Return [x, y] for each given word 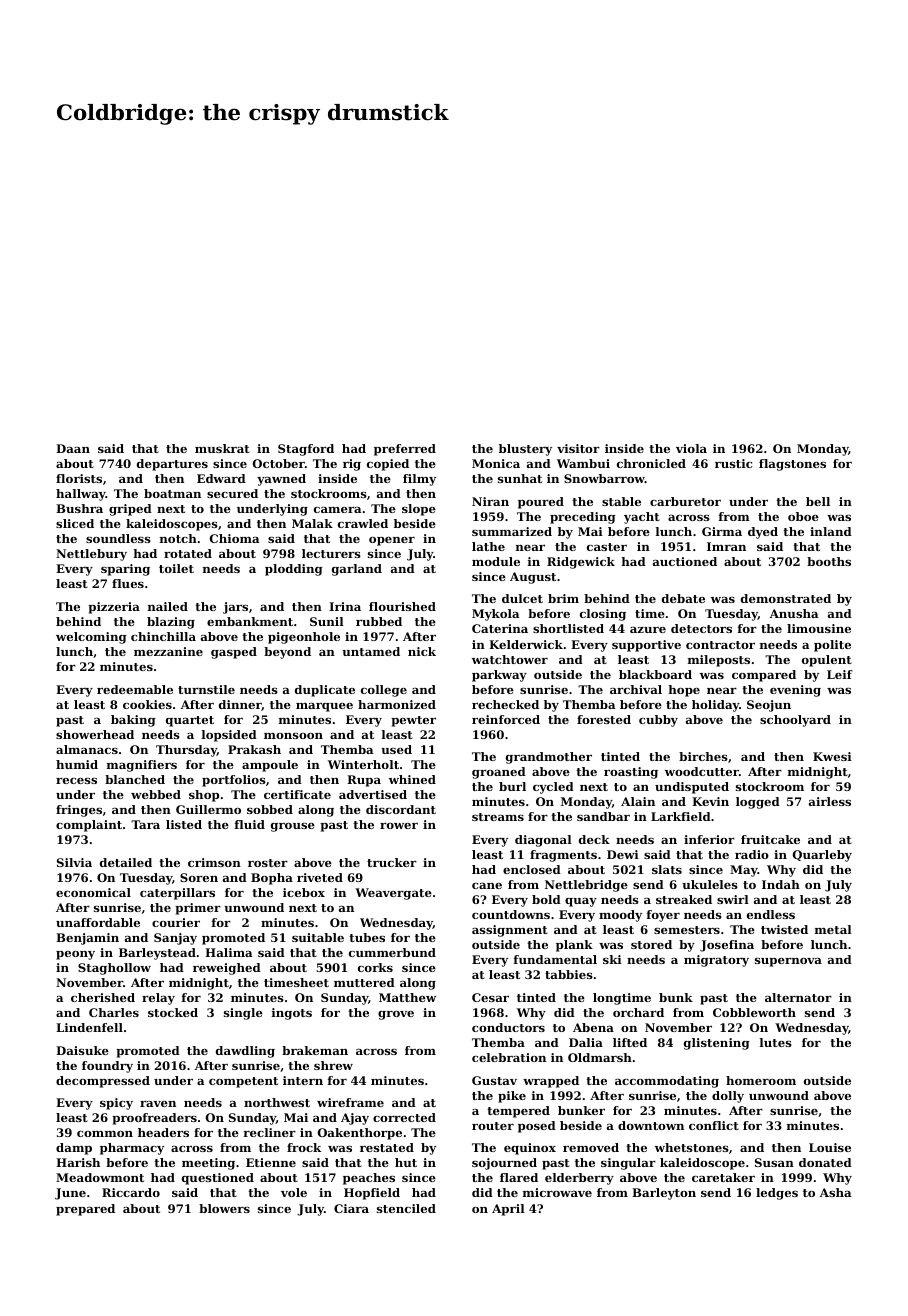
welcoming [91, 638]
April [508, 1210]
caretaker [723, 1177]
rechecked [505, 704]
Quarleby [822, 856]
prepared [85, 1210]
